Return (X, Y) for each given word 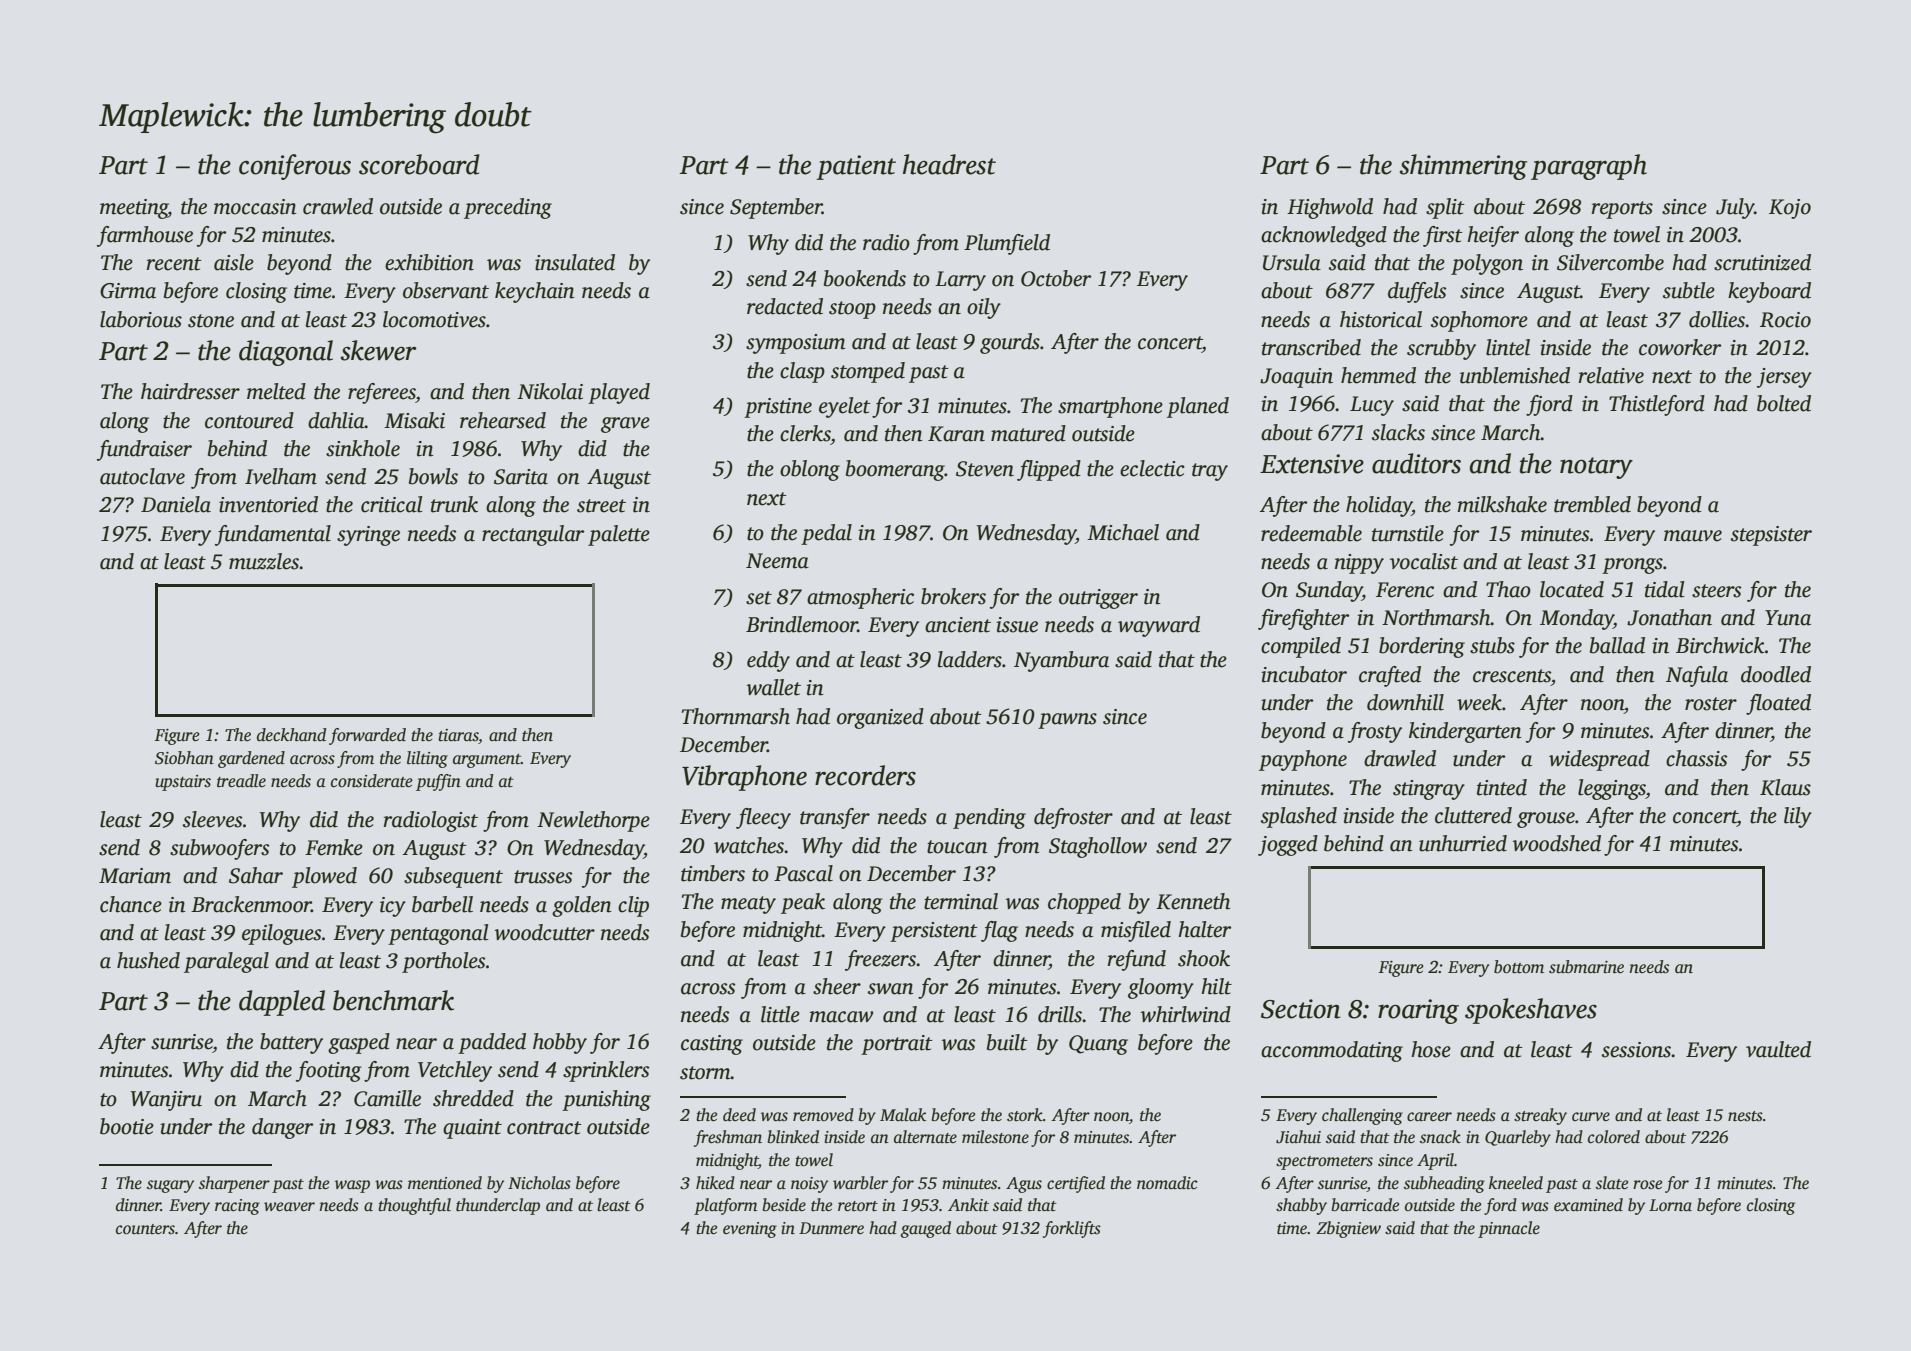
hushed (148, 960)
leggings (1612, 789)
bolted (1784, 403)
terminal (961, 901)
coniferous (295, 167)
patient (856, 167)
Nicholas (539, 1183)
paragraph (1589, 167)
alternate (925, 1137)
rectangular (533, 535)
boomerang (895, 470)
